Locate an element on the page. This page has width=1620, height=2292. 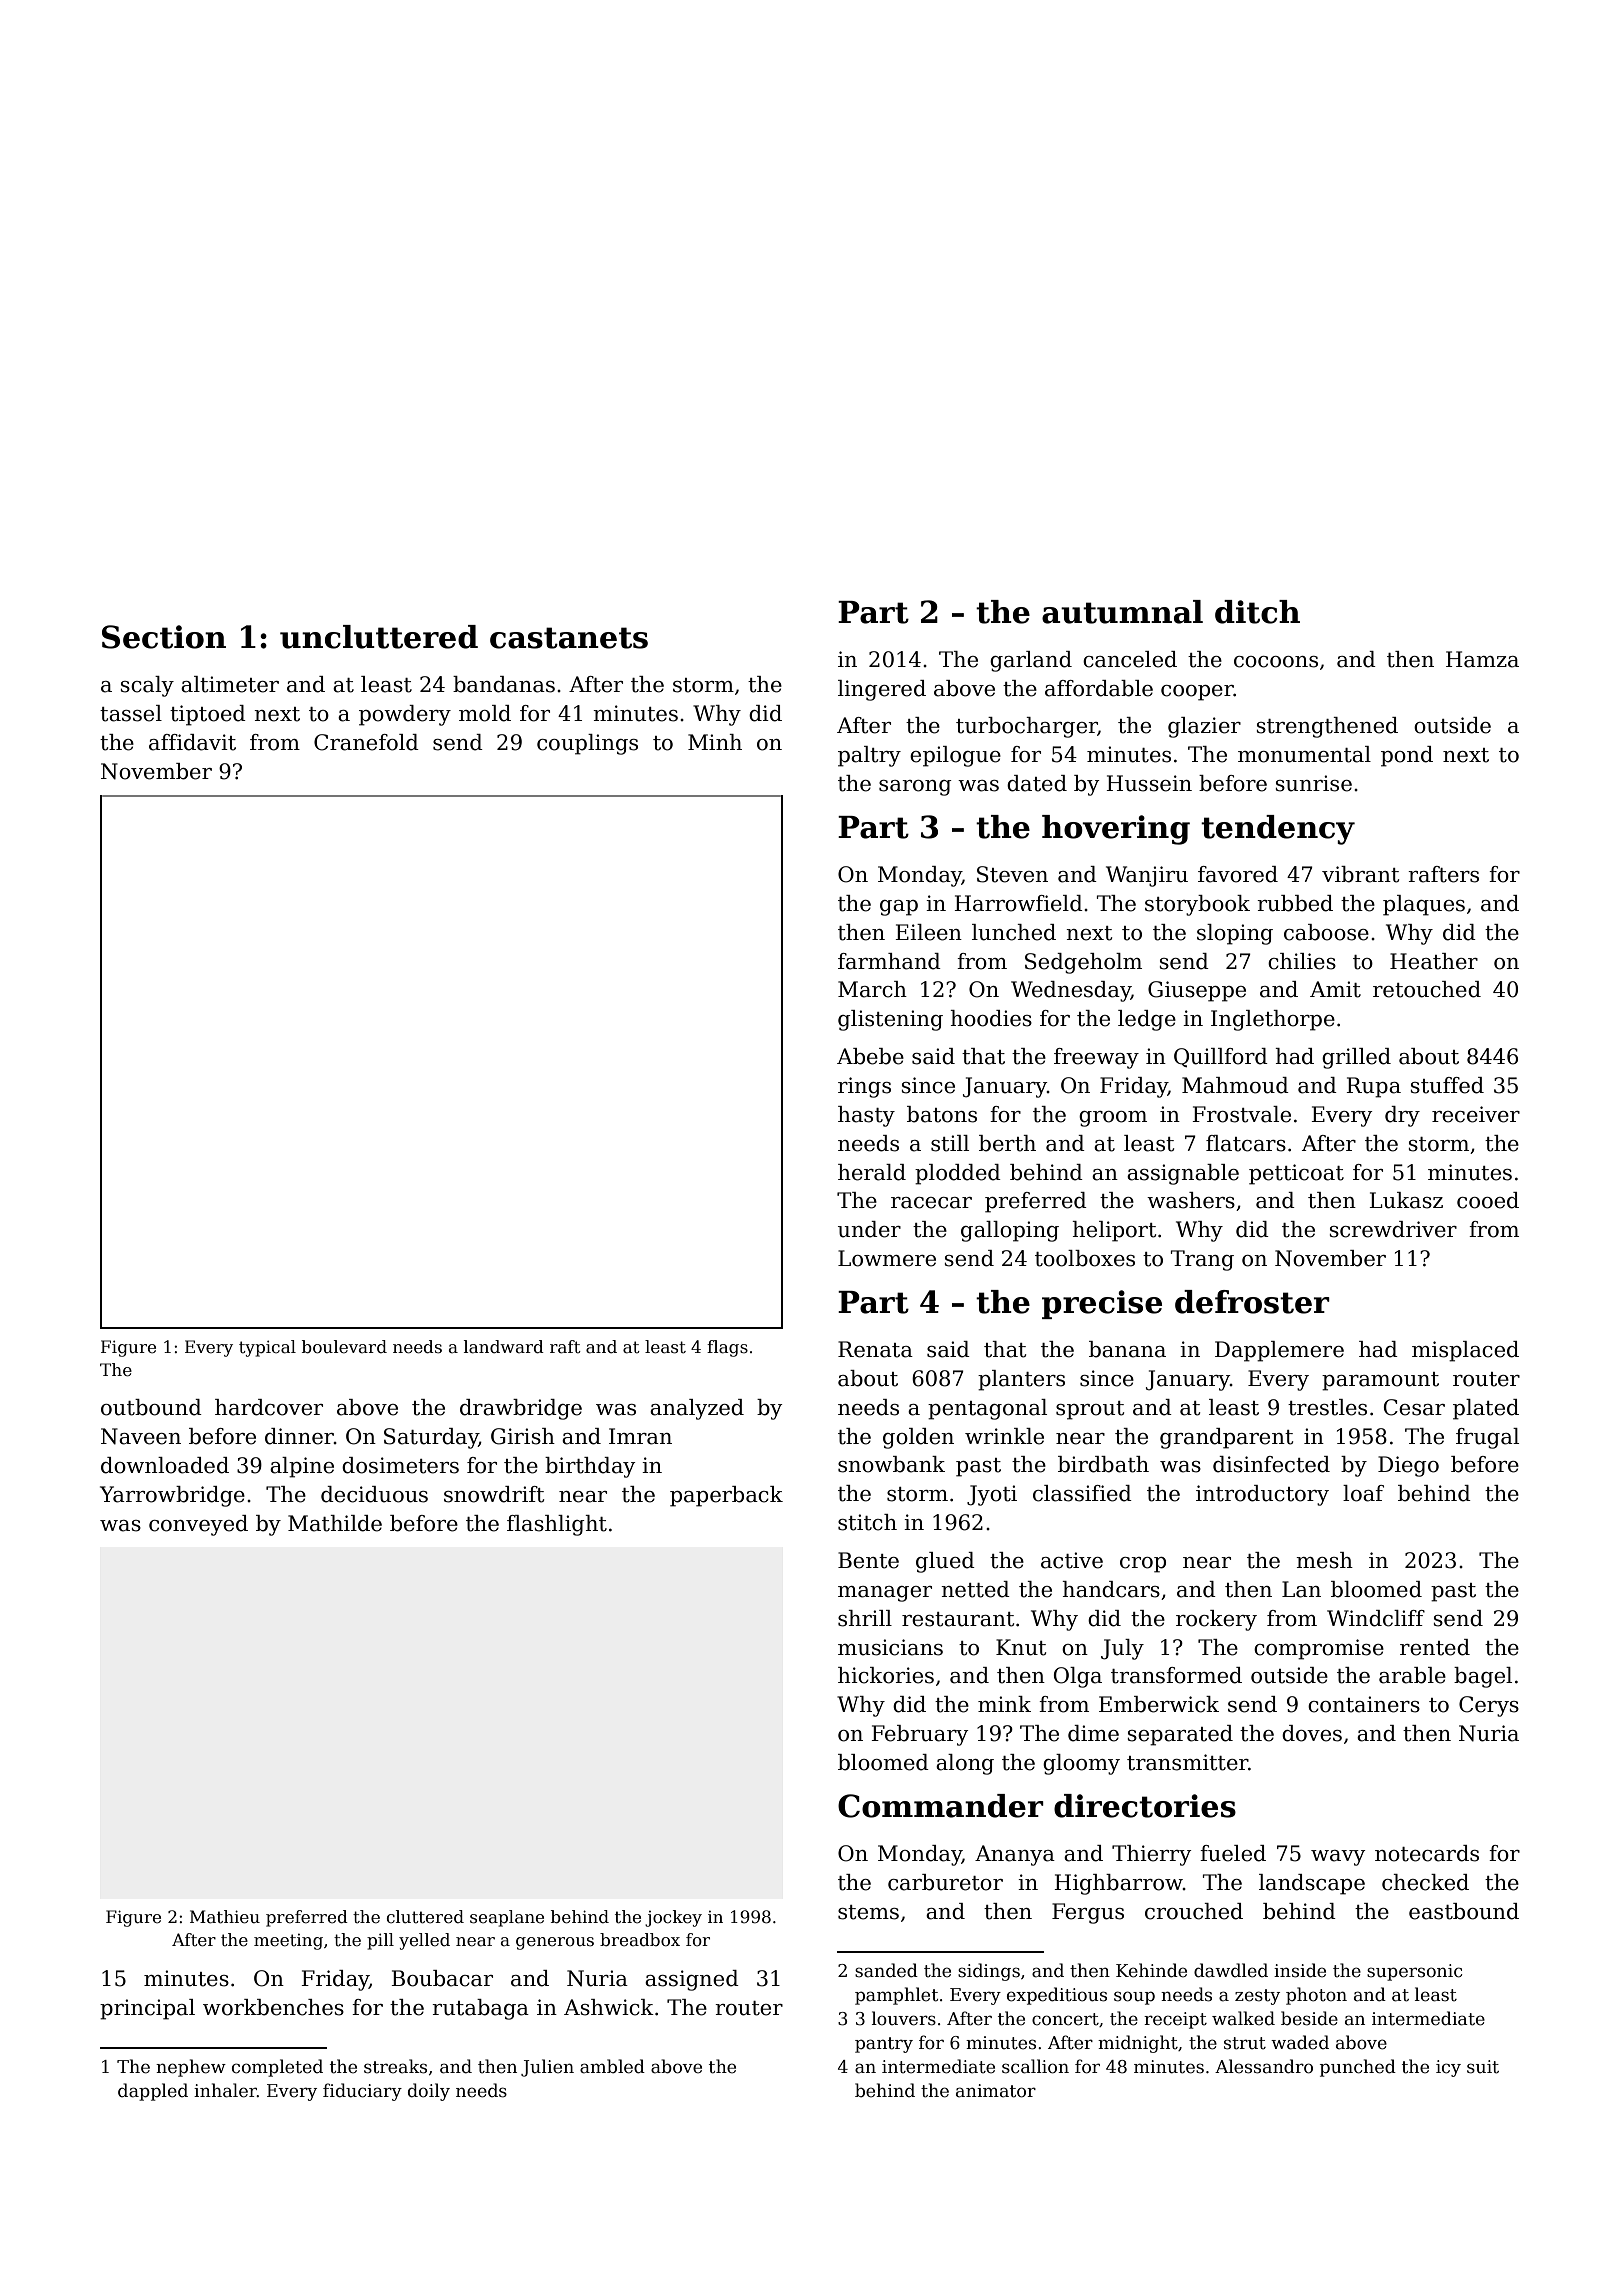
doily is located at coordinates (429, 2092).
